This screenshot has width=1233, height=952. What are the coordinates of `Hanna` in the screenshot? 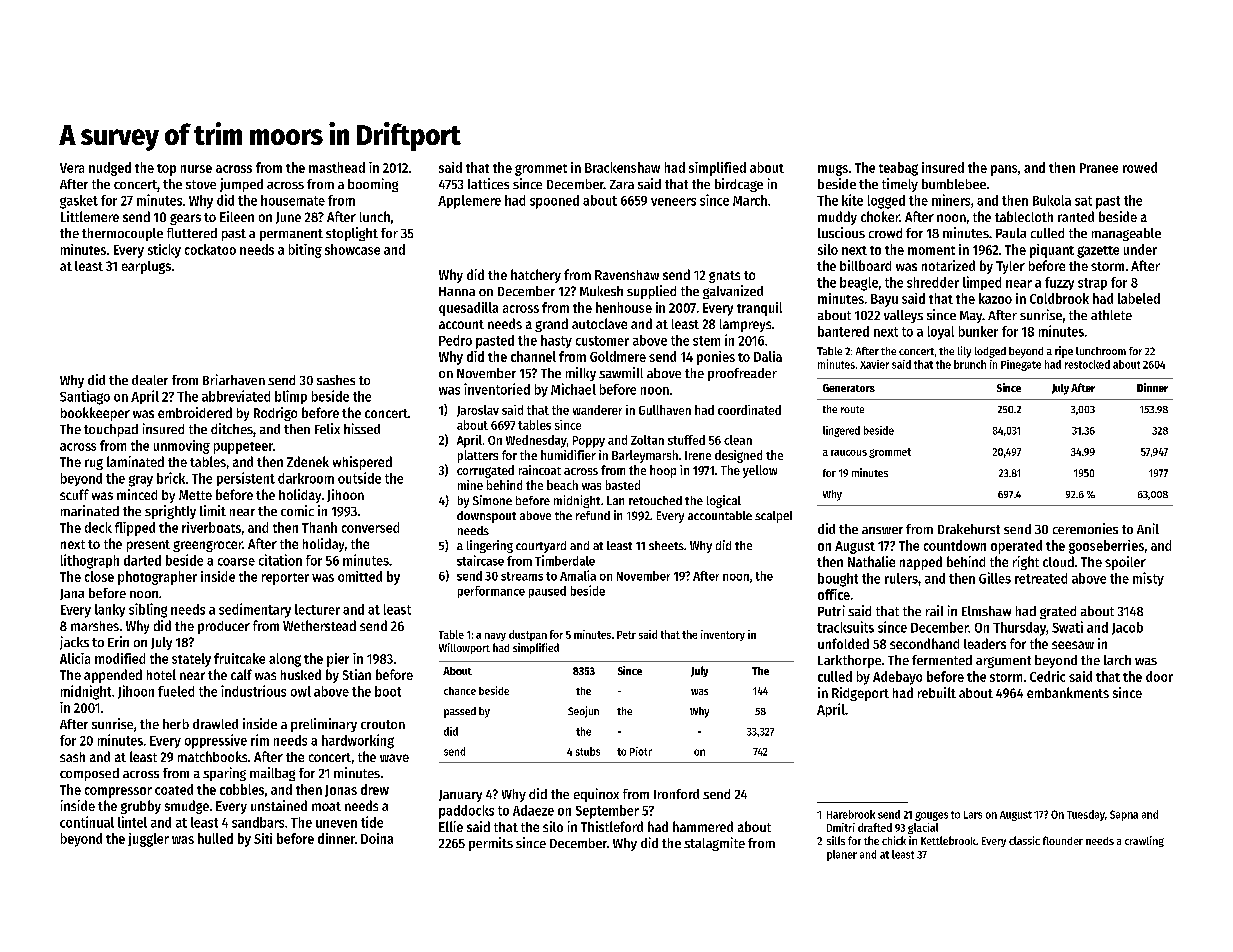 It's located at (457, 291).
